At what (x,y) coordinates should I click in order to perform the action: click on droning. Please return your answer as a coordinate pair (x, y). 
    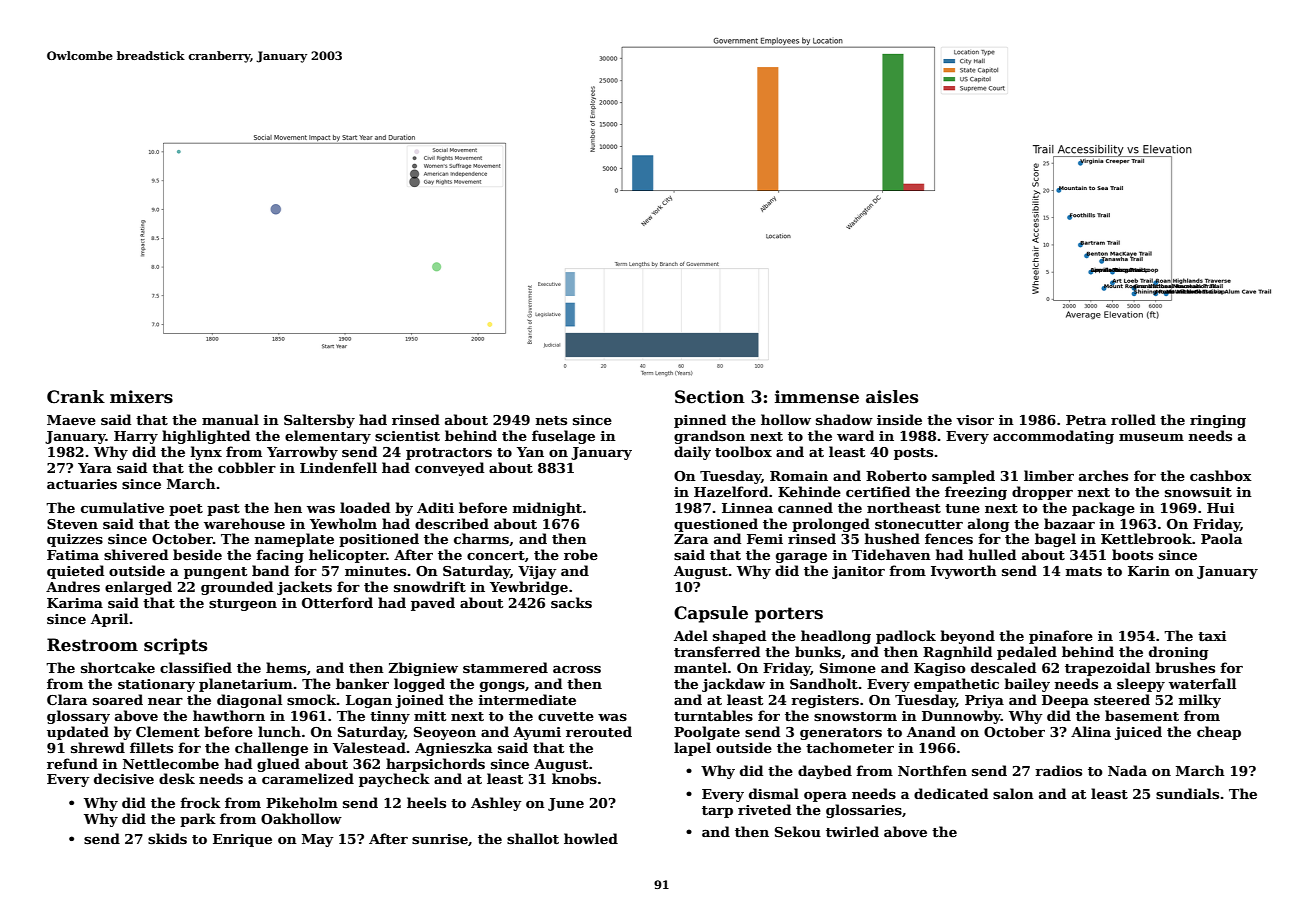
    Looking at the image, I should click on (1178, 653).
